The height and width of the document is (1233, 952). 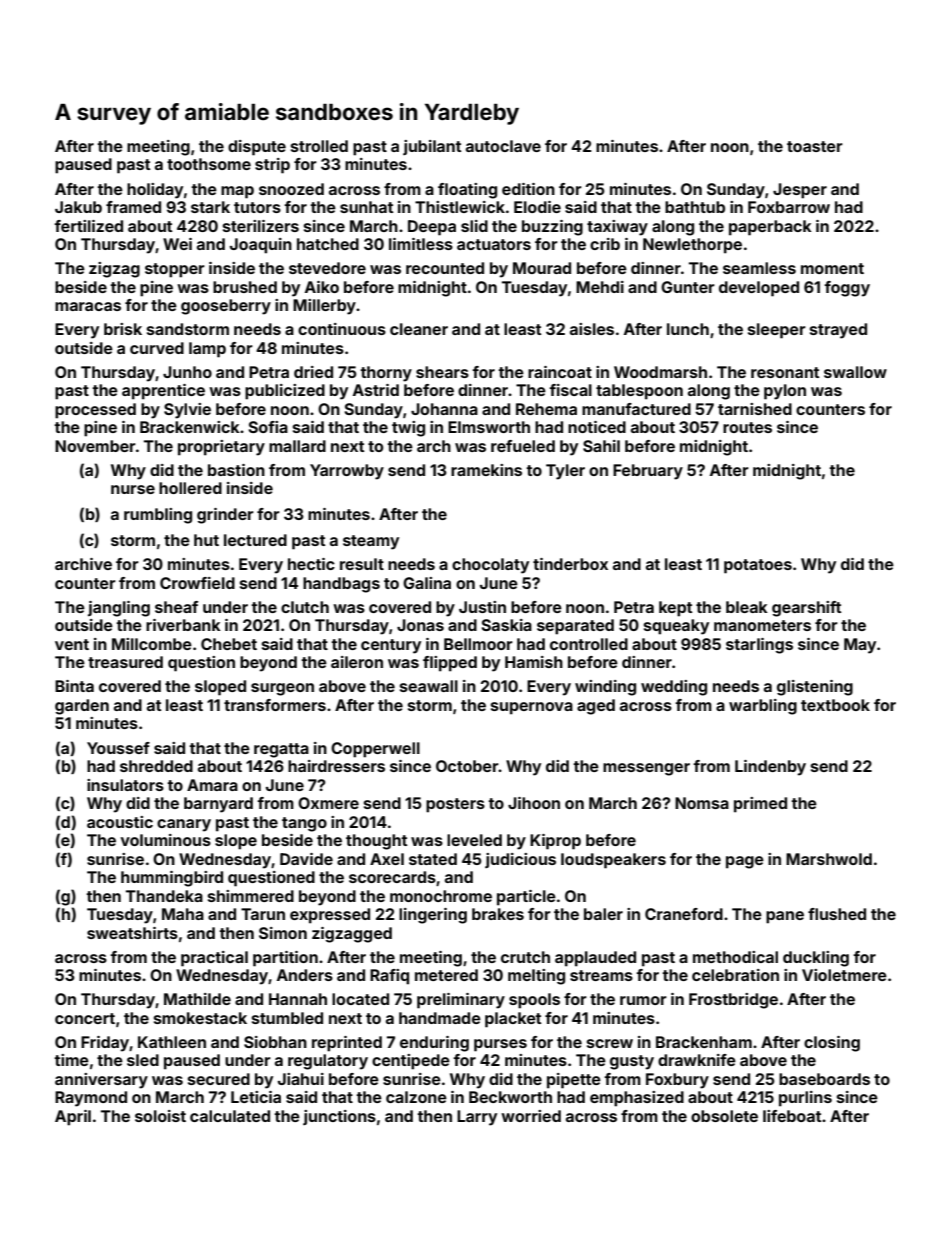 I want to click on expressed, so click(x=330, y=916).
